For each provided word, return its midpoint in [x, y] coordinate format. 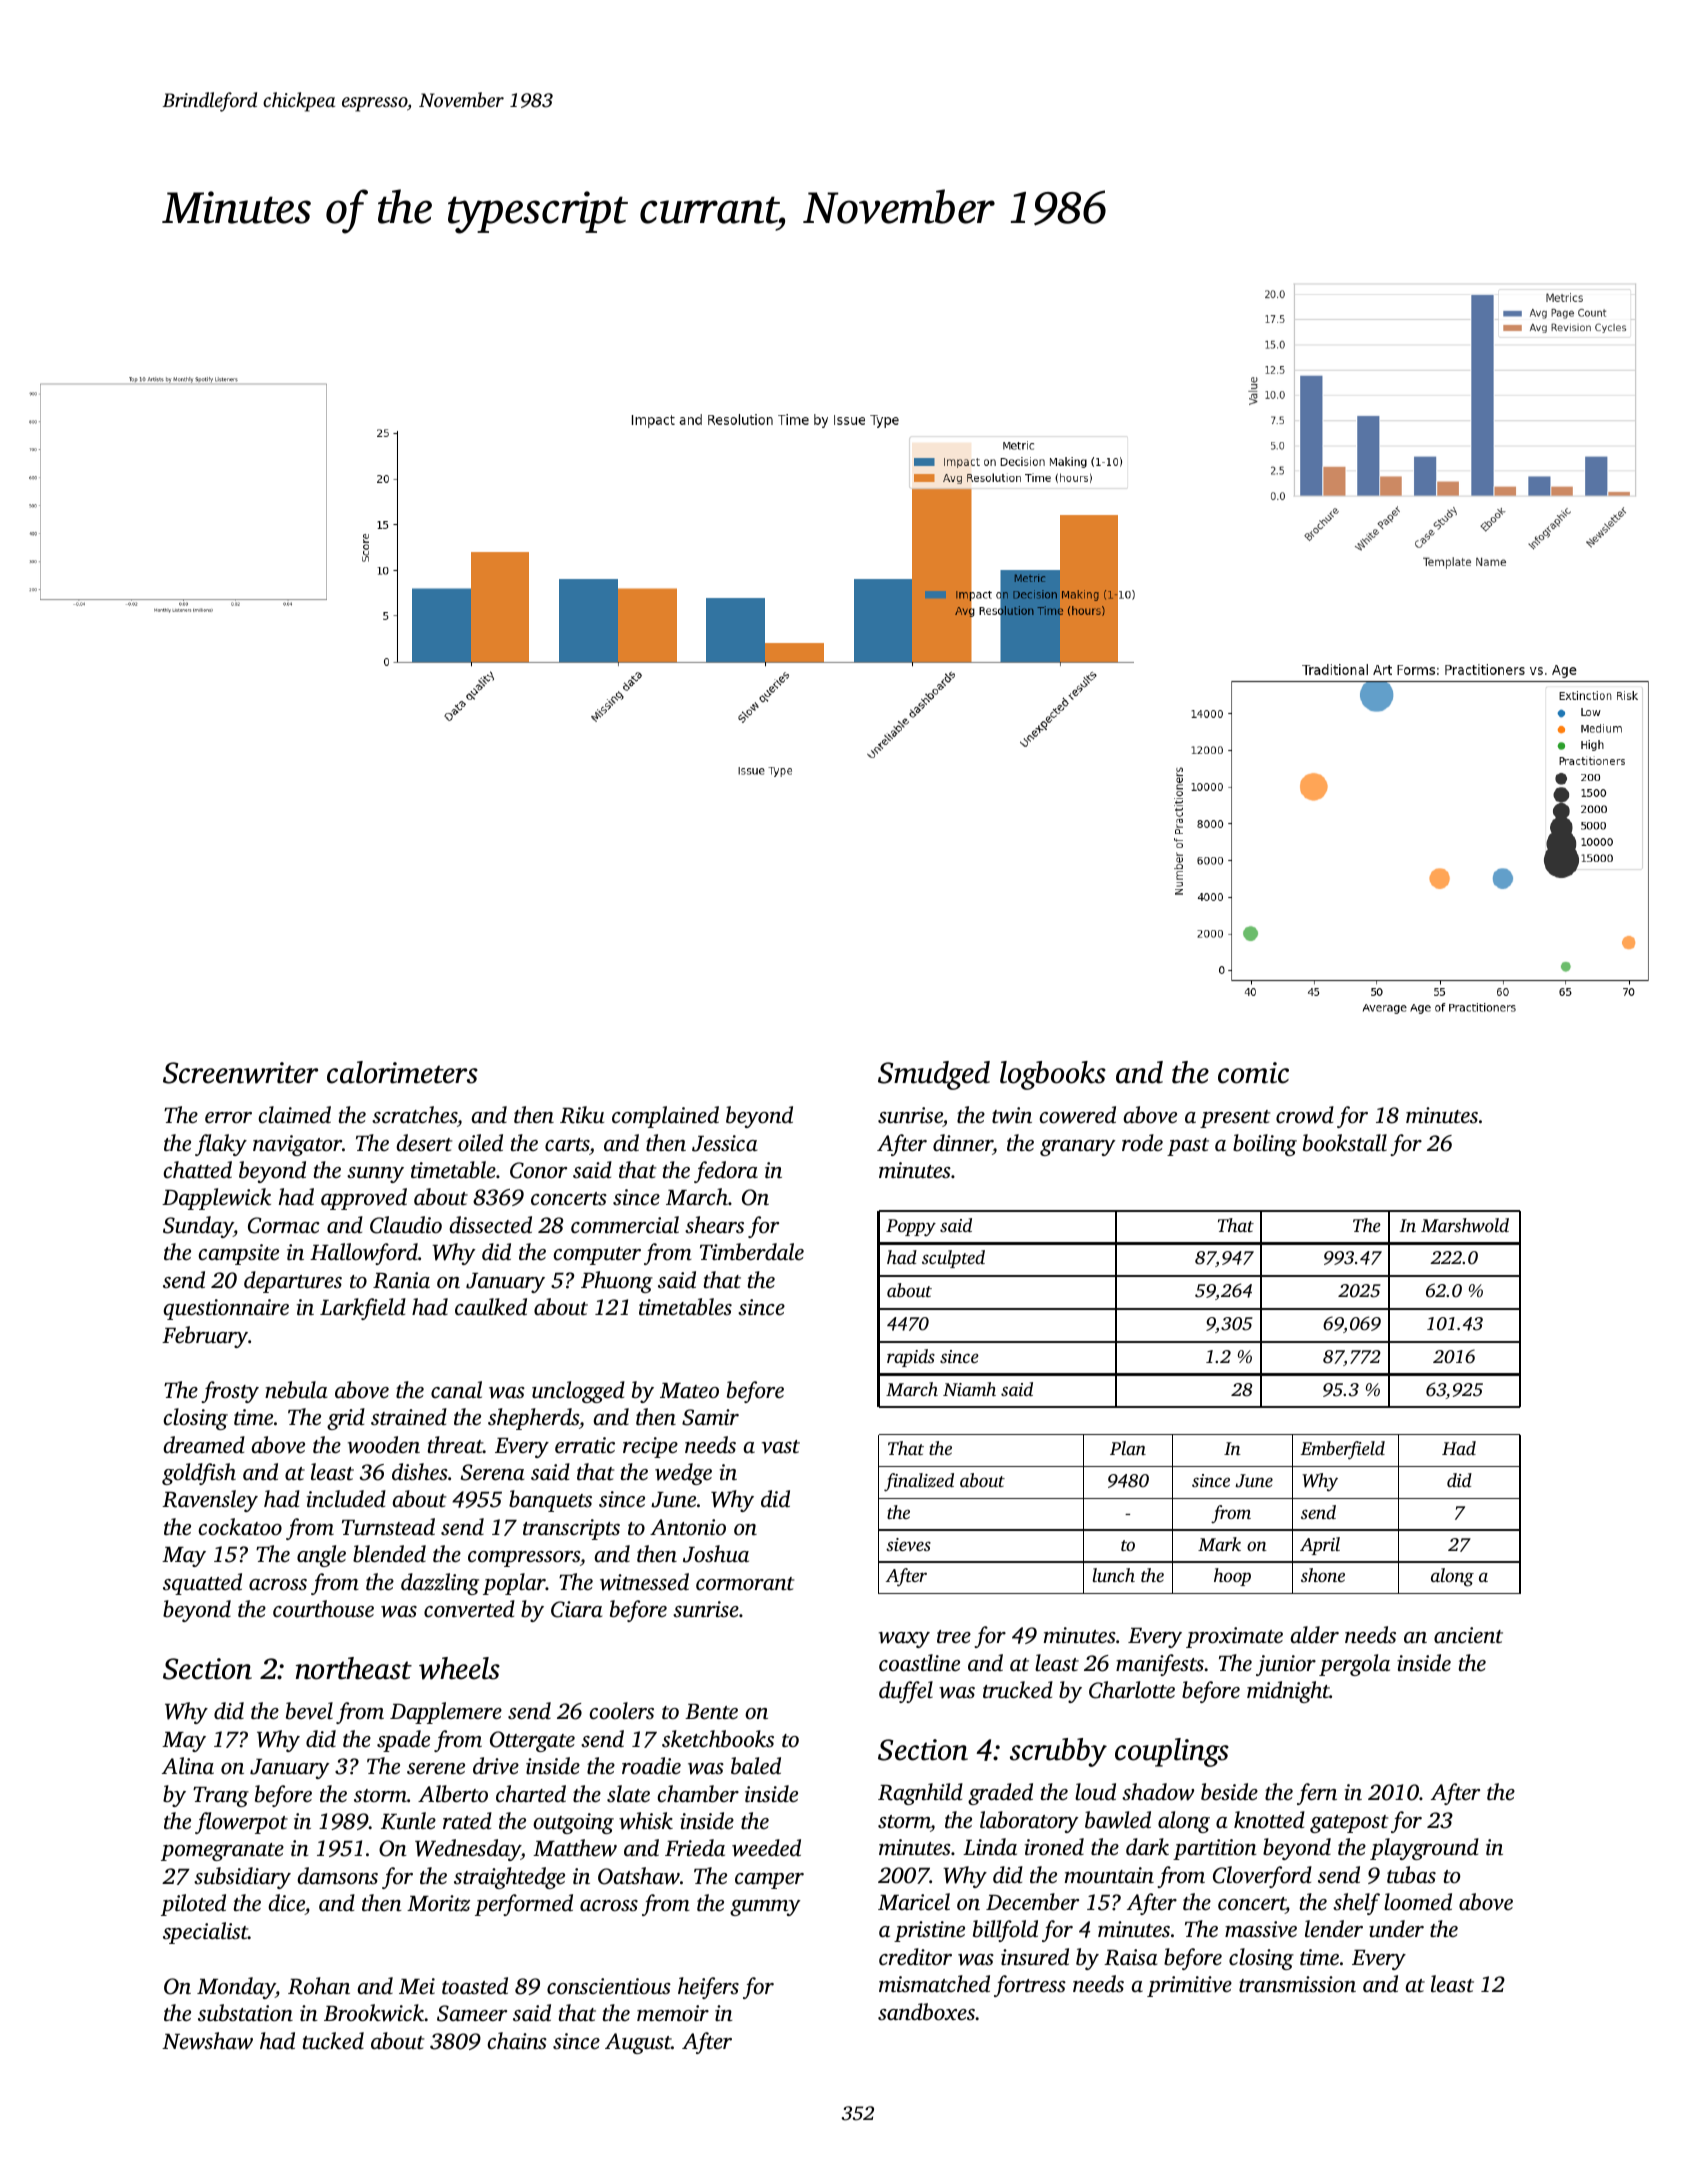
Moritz [438, 1903]
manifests [1160, 1665]
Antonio [688, 1527]
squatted [202, 1584]
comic [1253, 1073]
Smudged [934, 1075]
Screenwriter [240, 1073]
